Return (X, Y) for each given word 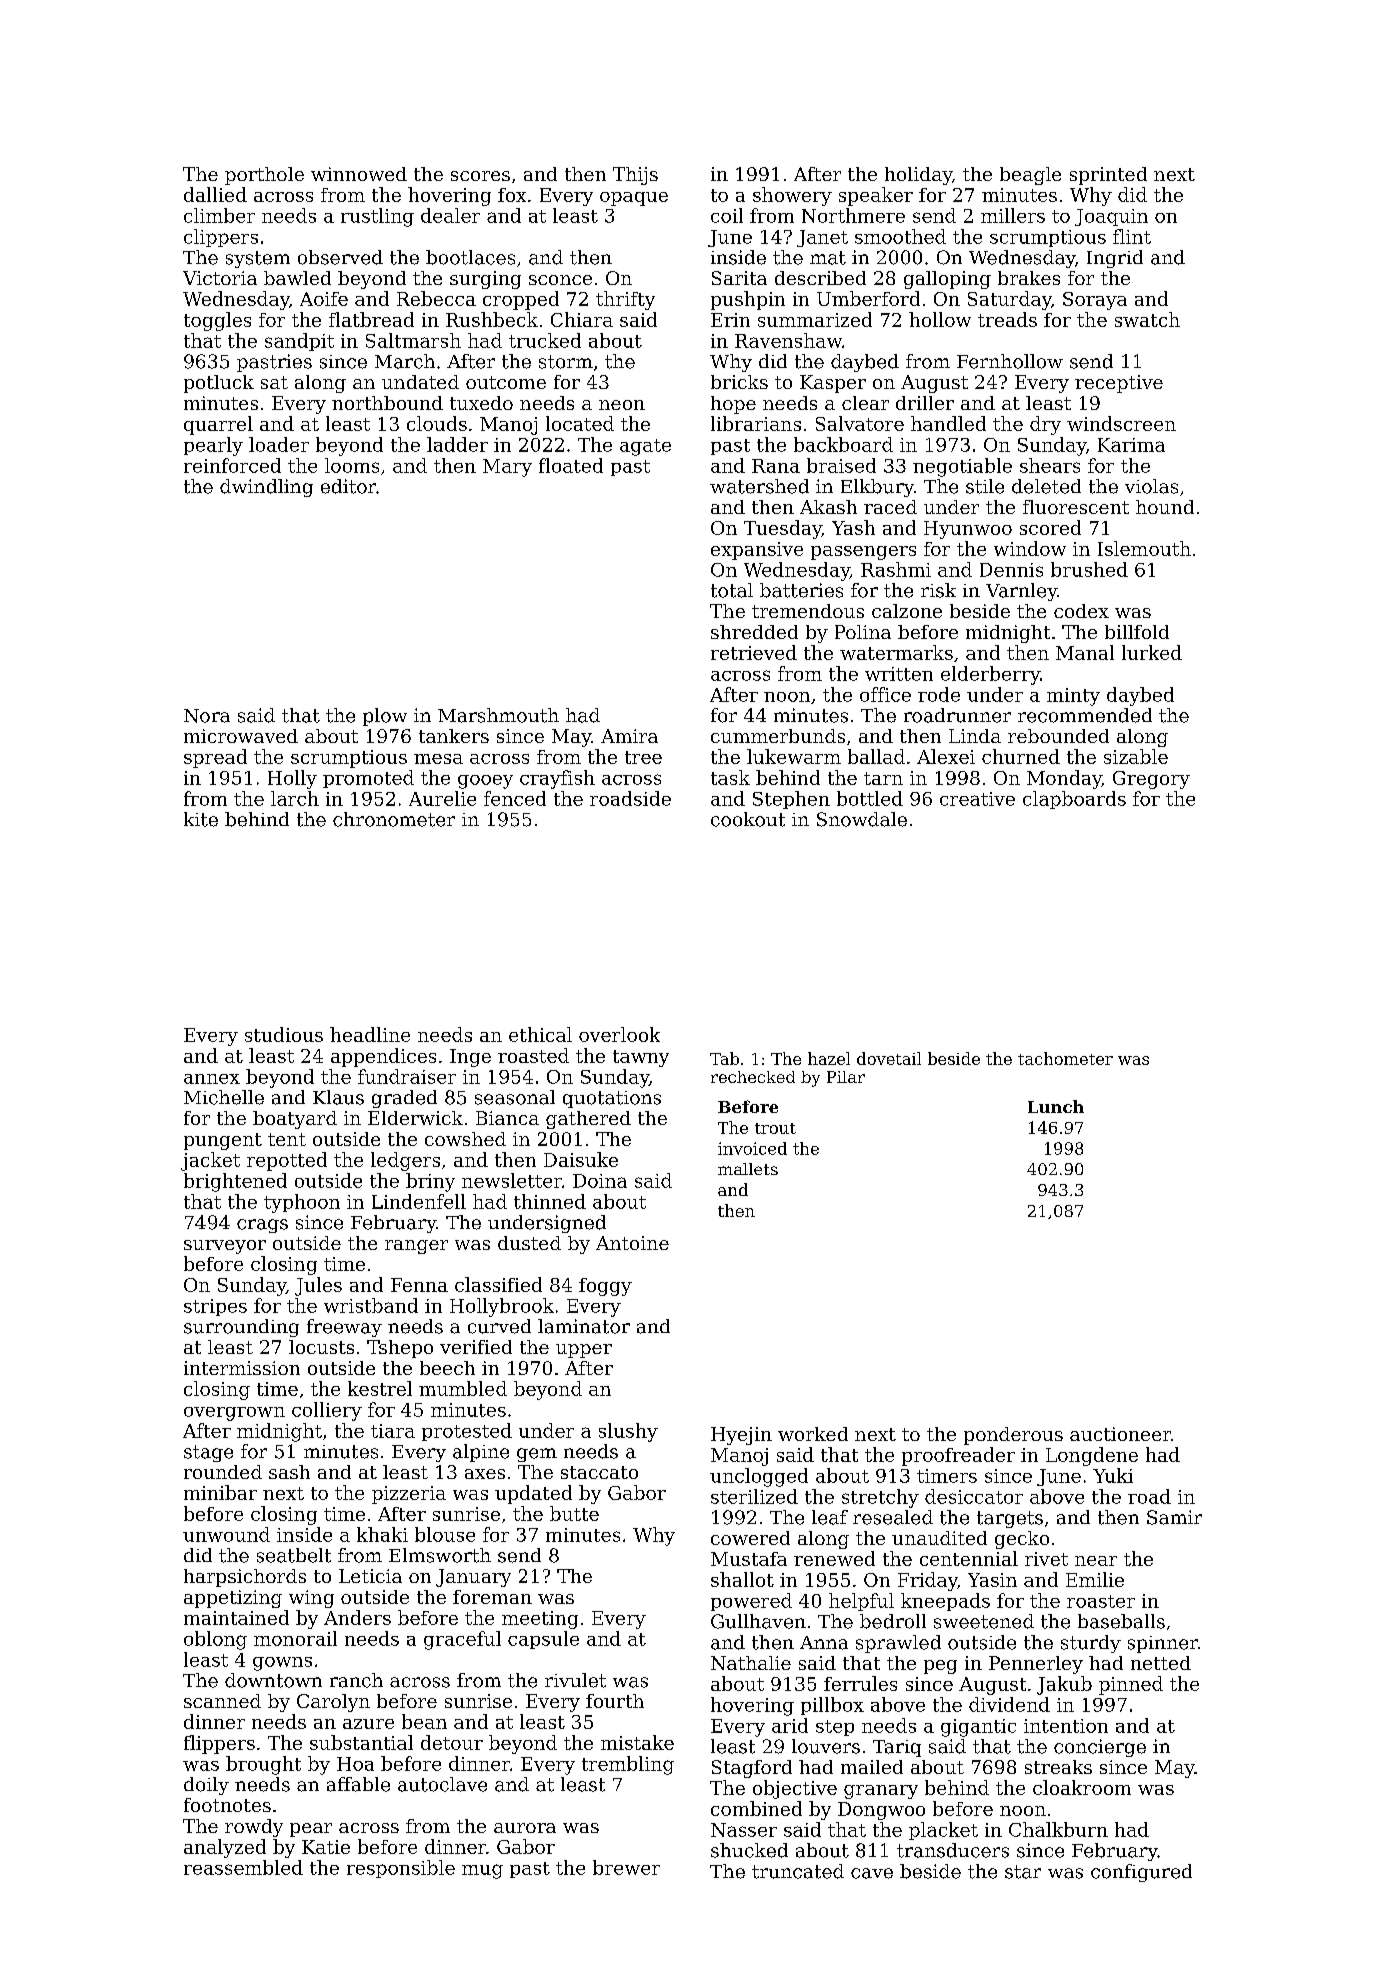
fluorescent (1076, 507)
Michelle (224, 1097)
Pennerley (1036, 1665)
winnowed (359, 174)
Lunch (1056, 1106)
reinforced (232, 465)
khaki (382, 1534)
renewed (834, 1558)
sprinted (1108, 176)
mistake (637, 1742)
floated (571, 465)
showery (792, 196)
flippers (219, 1744)
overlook (619, 1034)
